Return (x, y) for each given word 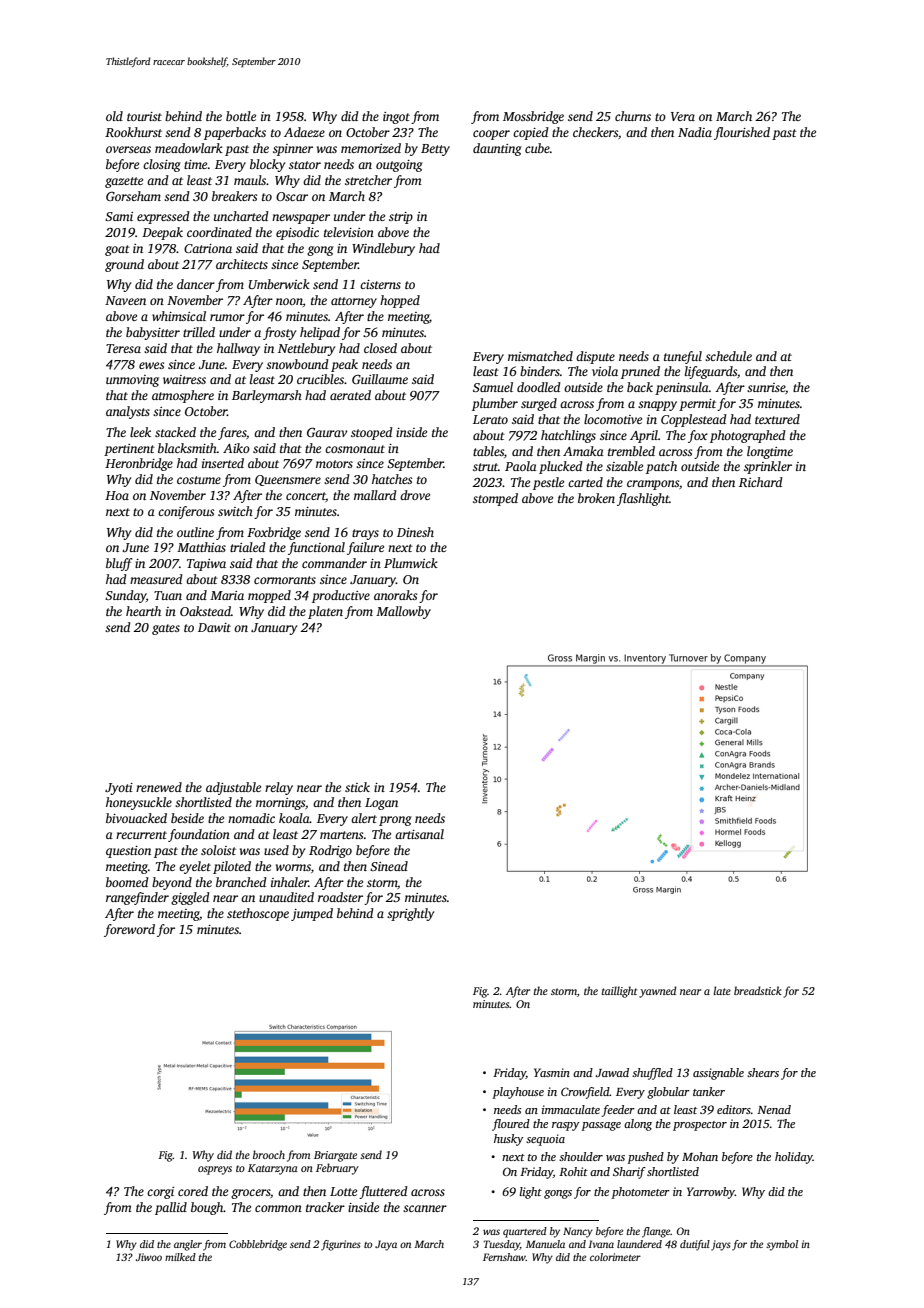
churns (633, 116)
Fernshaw (504, 1257)
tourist (144, 116)
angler (188, 1245)
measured (156, 579)
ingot (396, 118)
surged (539, 404)
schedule (728, 356)
